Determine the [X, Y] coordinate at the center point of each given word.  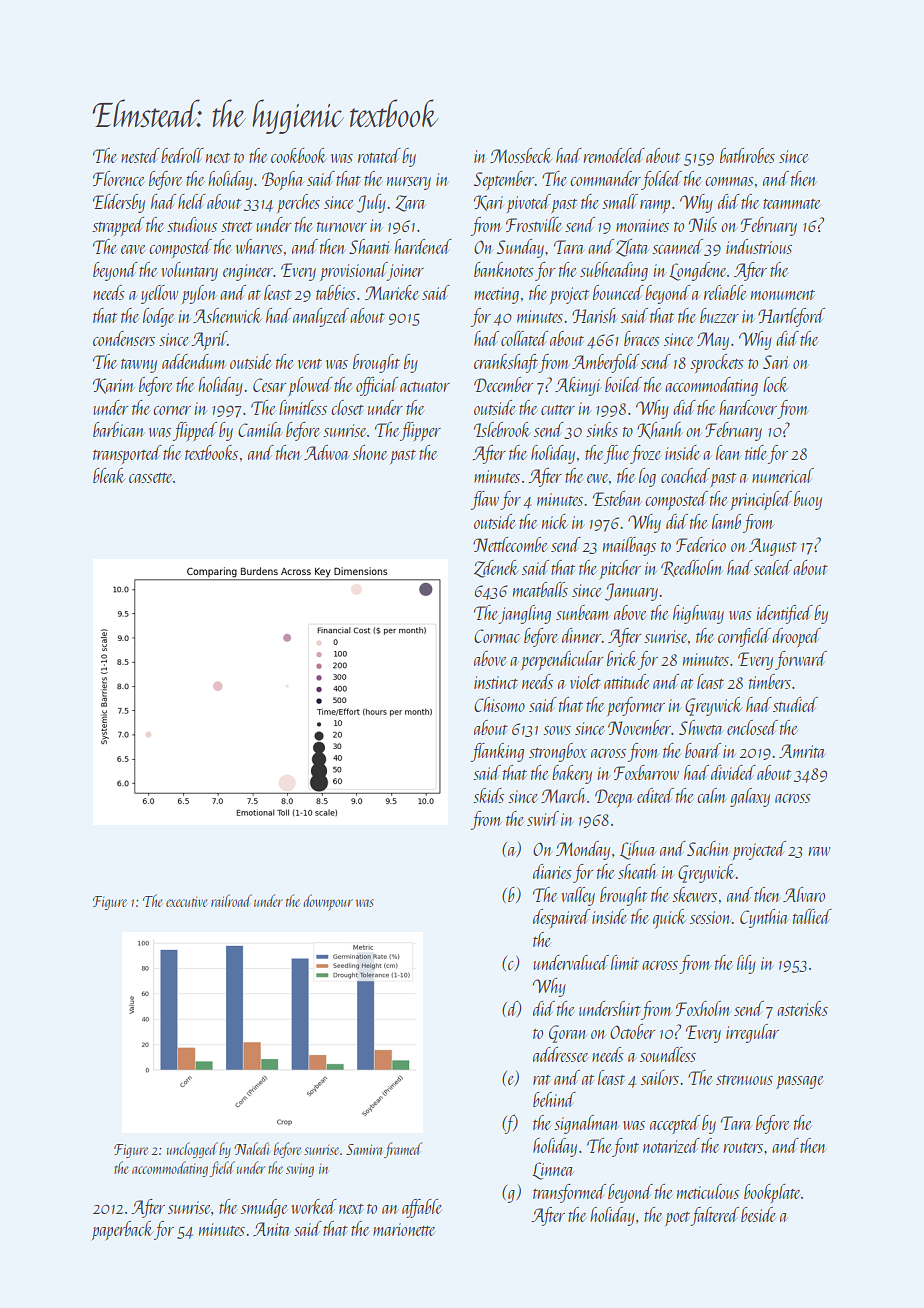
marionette [404, 1229]
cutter [558, 410]
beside [758, 1214]
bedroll [182, 155]
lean [728, 452]
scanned [677, 246]
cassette [151, 478]
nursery [409, 183]
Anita [271, 1229]
